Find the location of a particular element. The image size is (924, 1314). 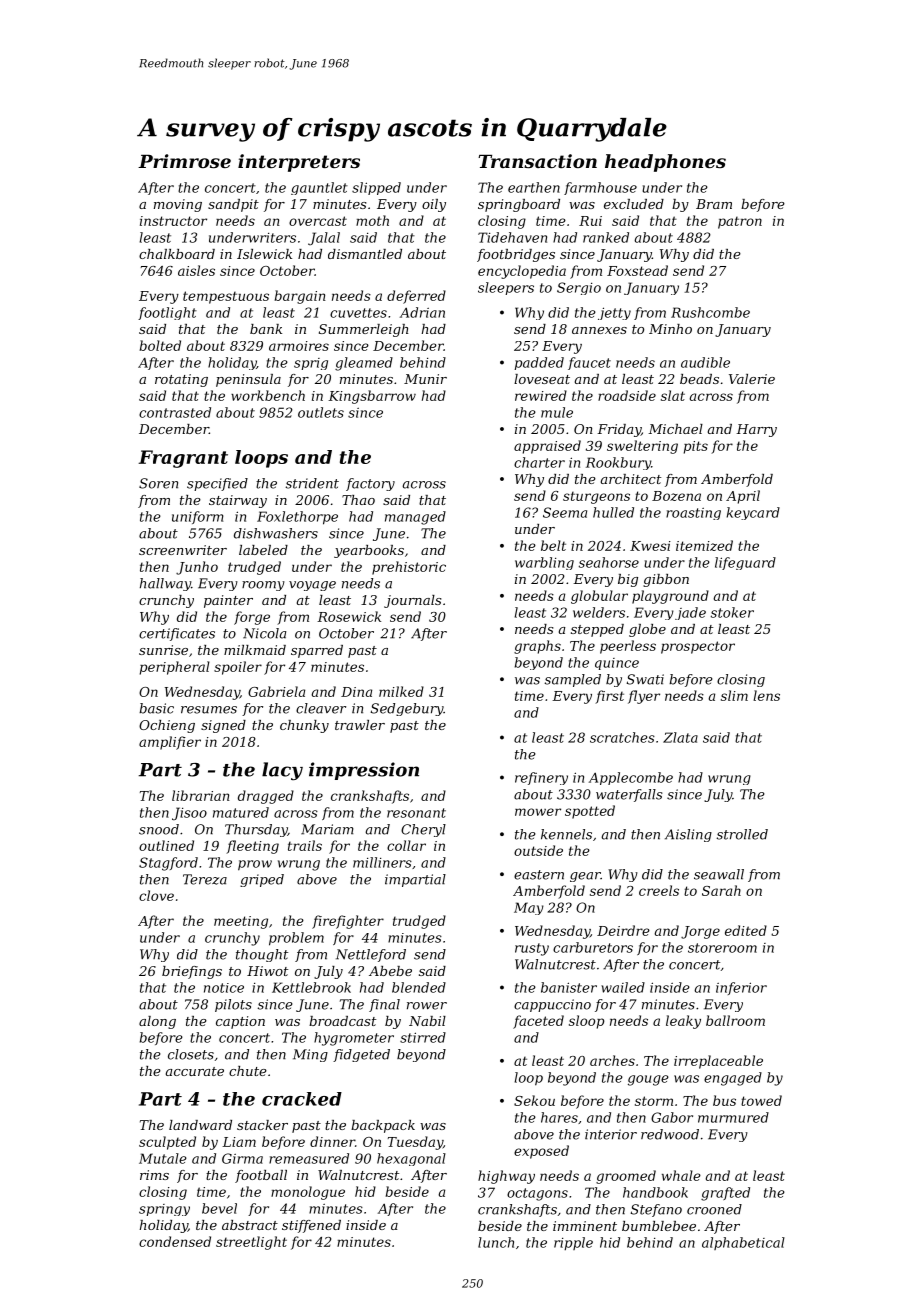

strident is located at coordinates (312, 483).
